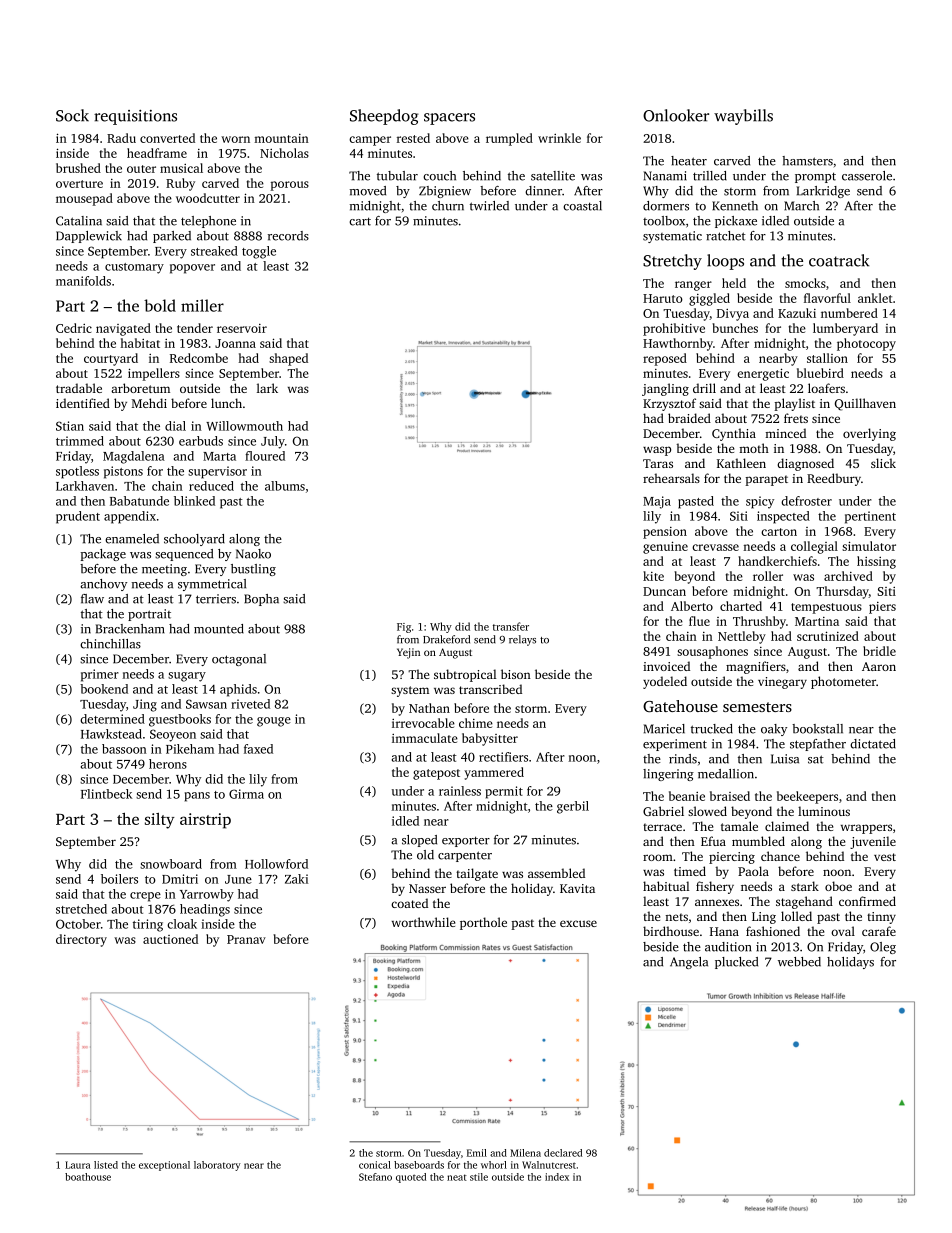  I want to click on anklet, so click(875, 298).
